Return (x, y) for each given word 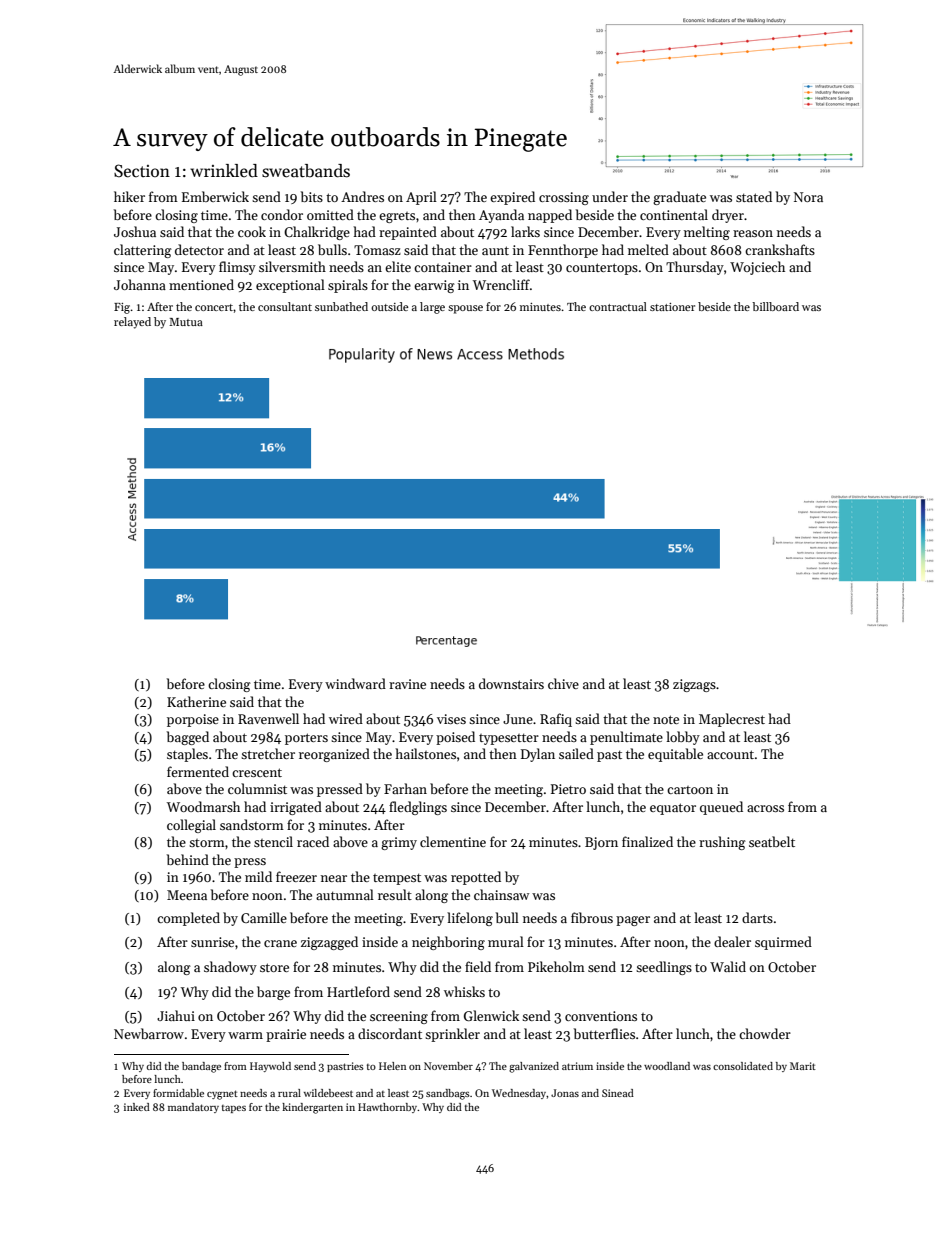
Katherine (196, 701)
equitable (675, 755)
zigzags (694, 685)
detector (199, 249)
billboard (775, 306)
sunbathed (341, 306)
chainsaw (501, 894)
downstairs (511, 683)
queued (721, 808)
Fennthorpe (563, 251)
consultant (285, 306)
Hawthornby (387, 1108)
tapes (234, 1109)
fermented (198, 771)
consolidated (743, 1066)
